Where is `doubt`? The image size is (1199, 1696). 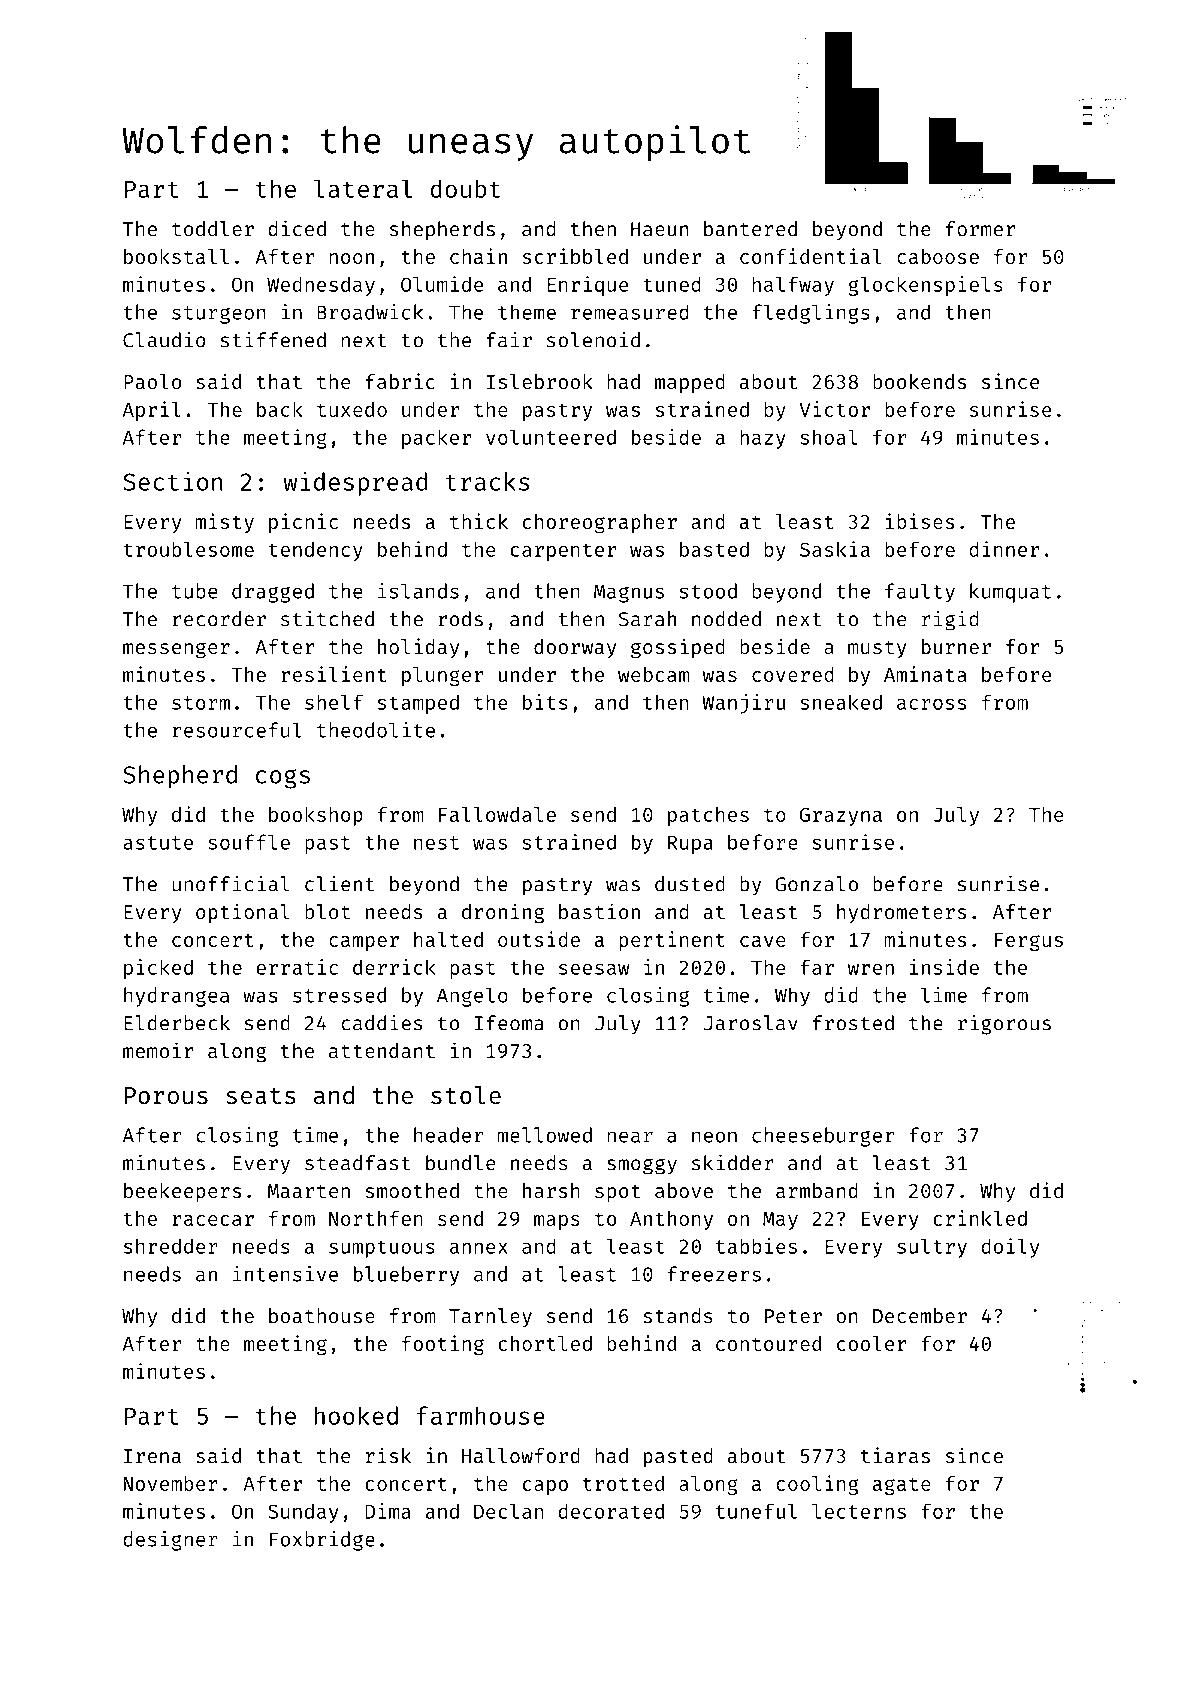 doubt is located at coordinates (465, 188).
